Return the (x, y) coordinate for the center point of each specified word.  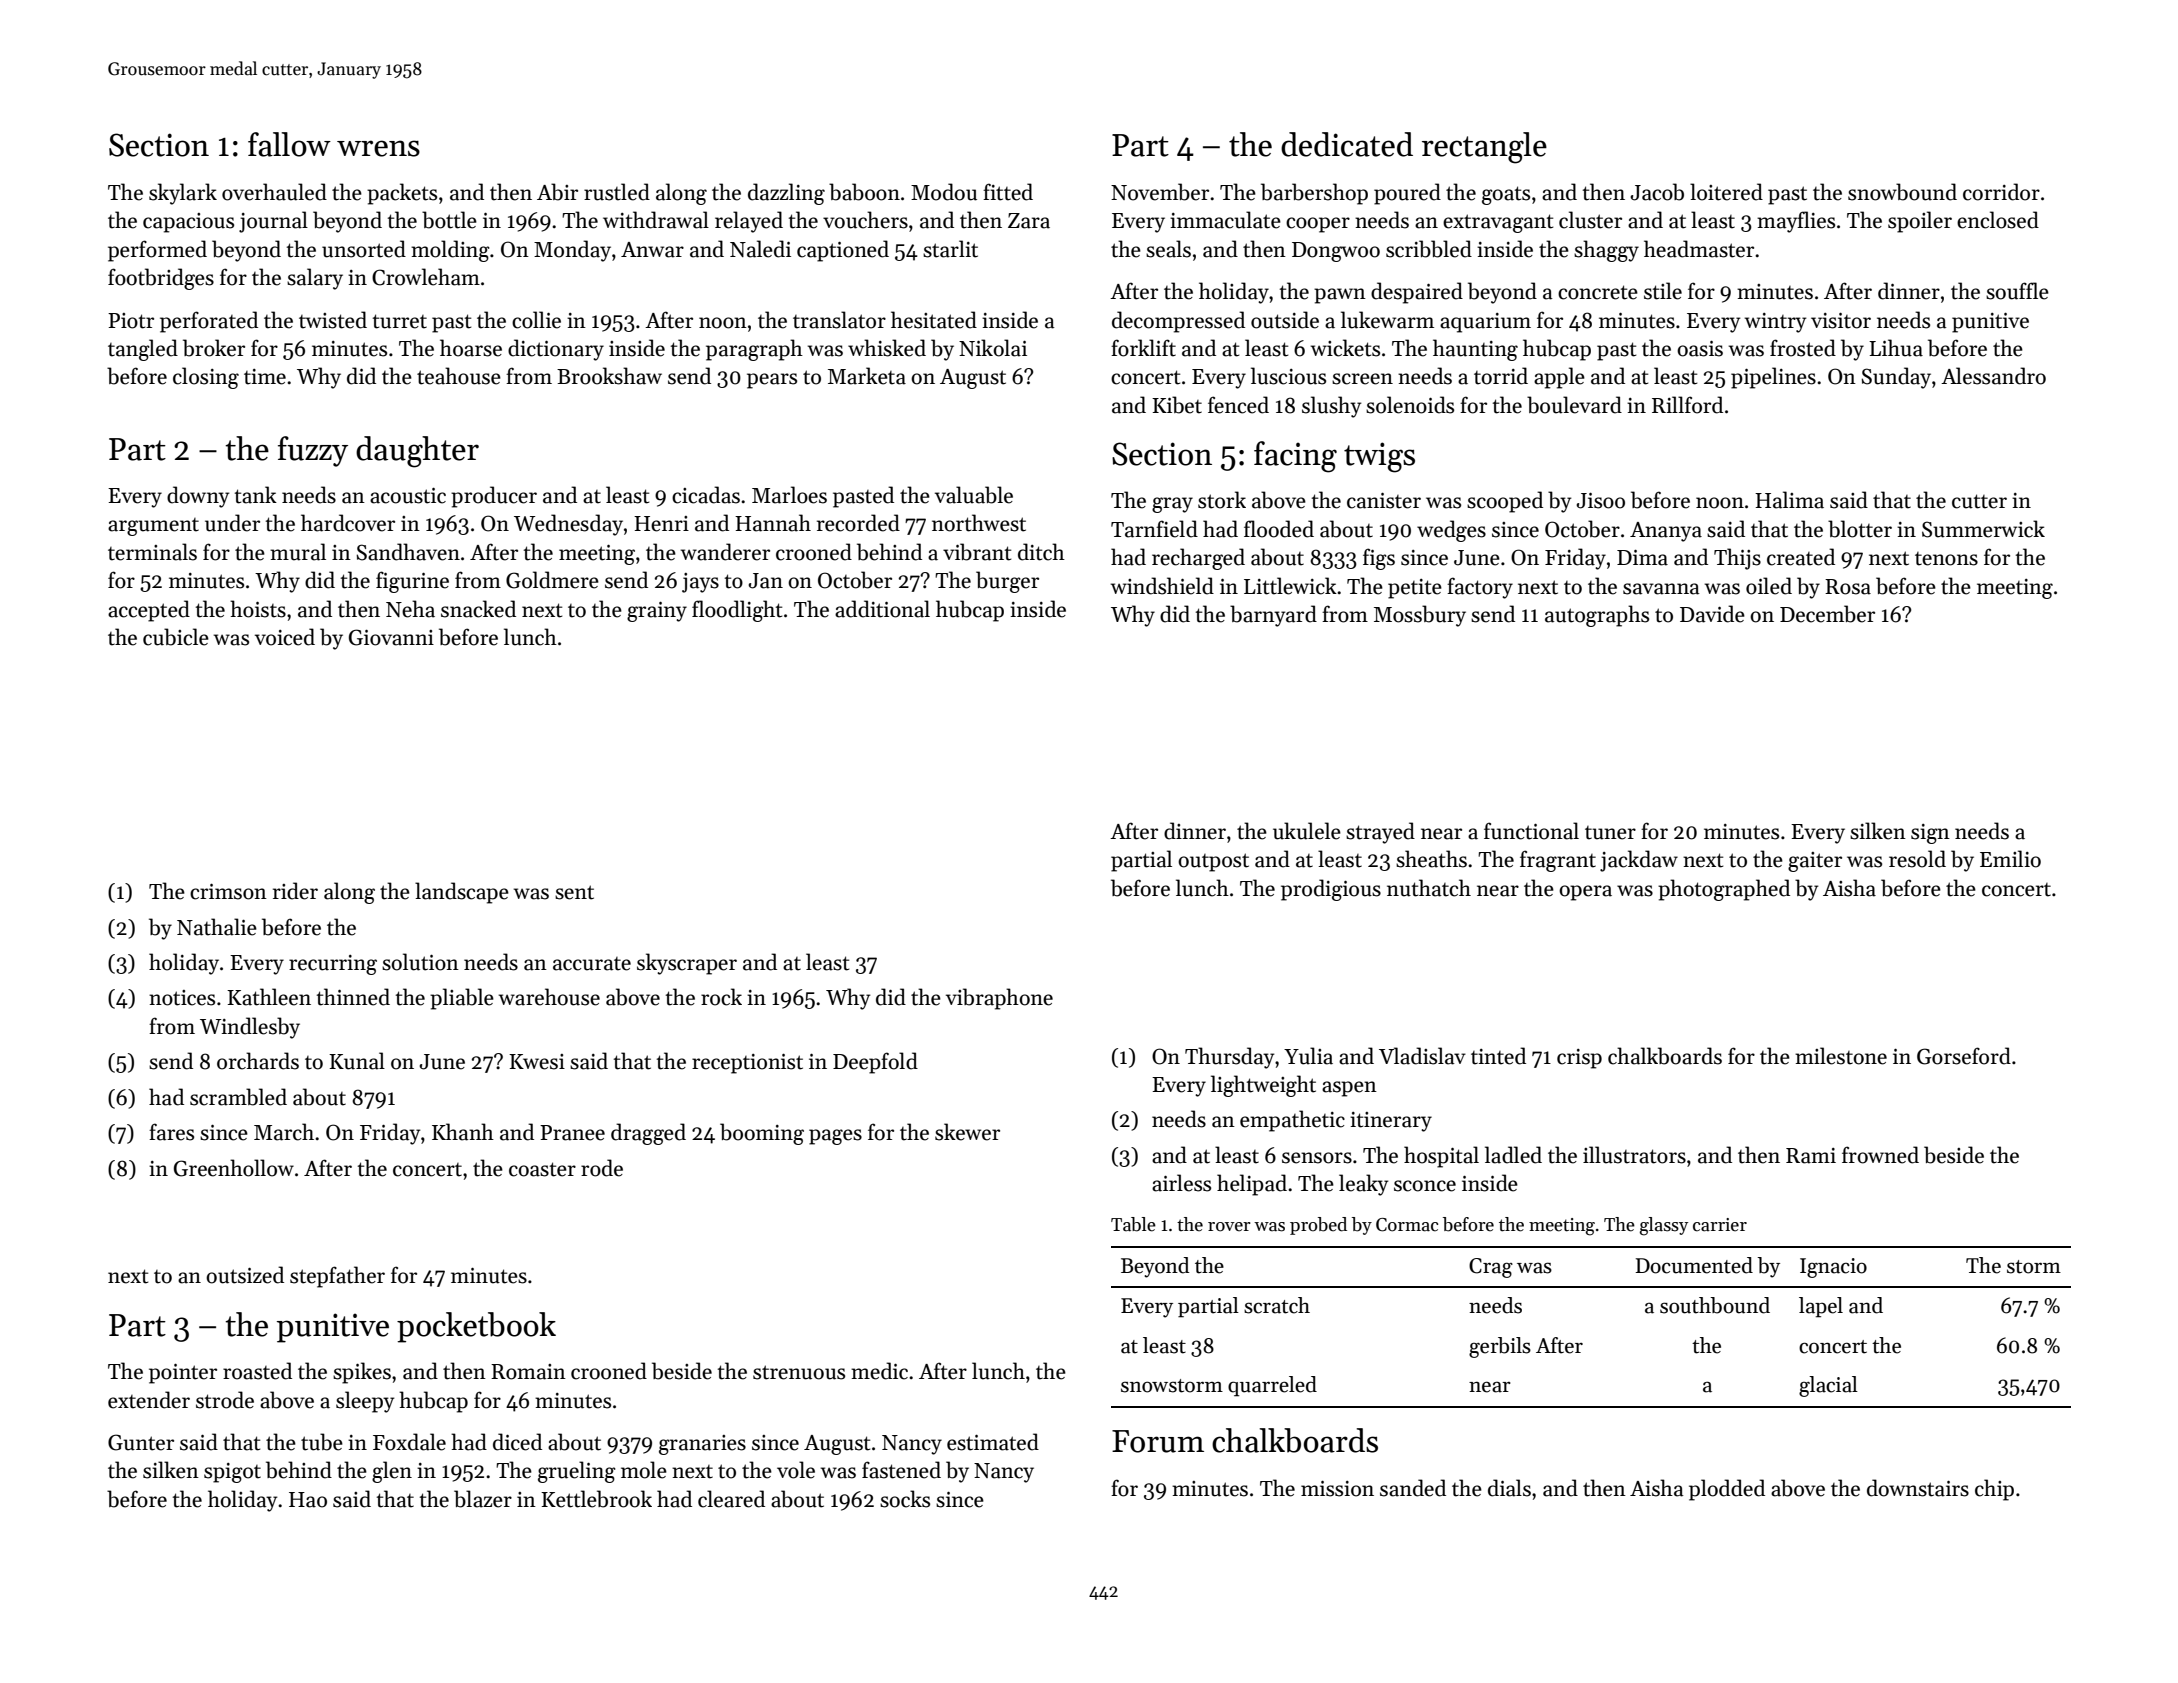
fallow (289, 144)
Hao (308, 1500)
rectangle (1484, 148)
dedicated (1347, 144)
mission (1337, 1489)
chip (1994, 1490)
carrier (1720, 1225)
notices (182, 998)
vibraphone (999, 999)
